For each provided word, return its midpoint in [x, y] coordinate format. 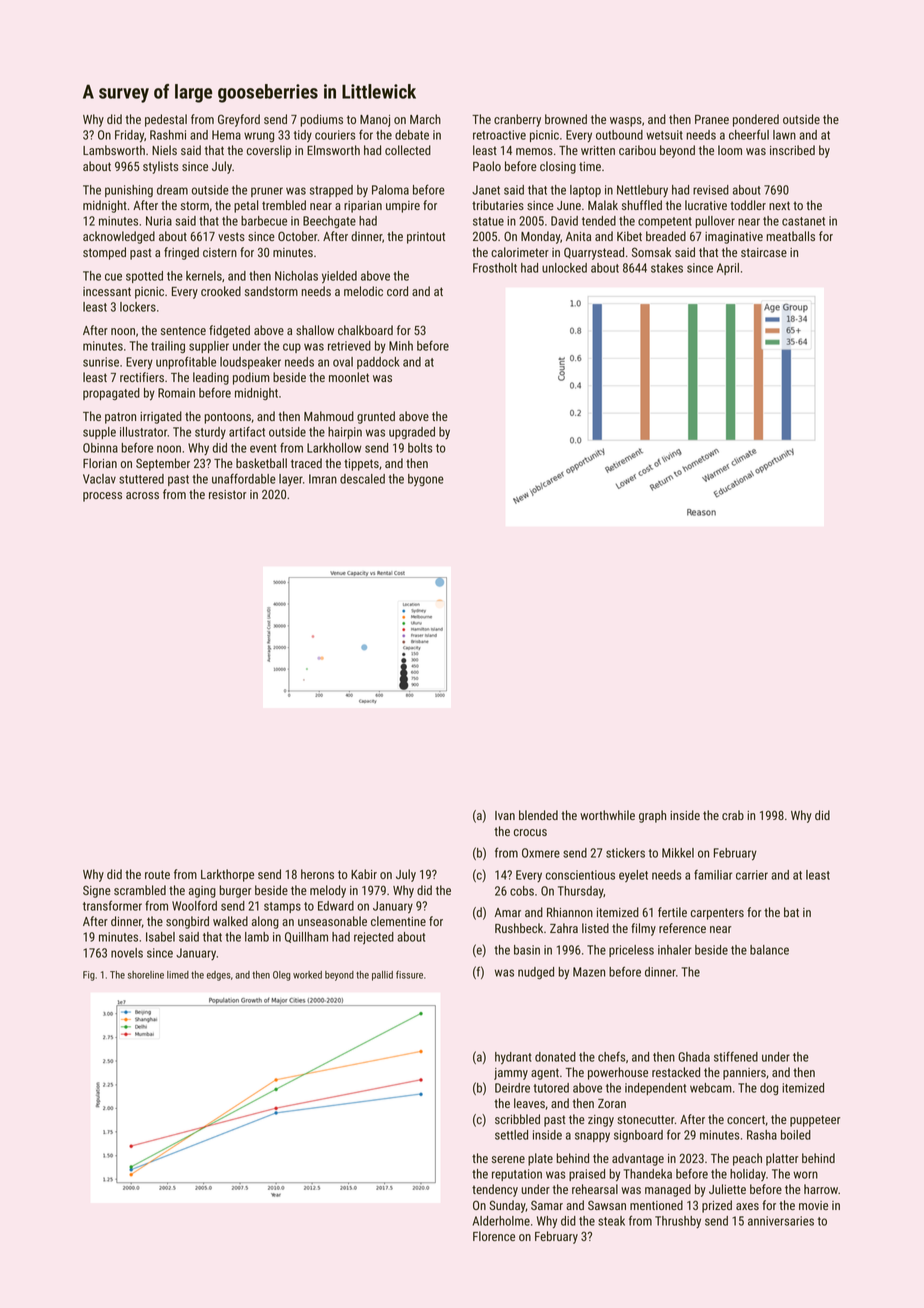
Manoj [375, 121]
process [102, 497]
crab [733, 815]
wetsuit [664, 135]
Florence [494, 1236]
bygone [426, 480]
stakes [667, 268]
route [157, 874]
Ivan [505, 815]
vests [231, 236]
